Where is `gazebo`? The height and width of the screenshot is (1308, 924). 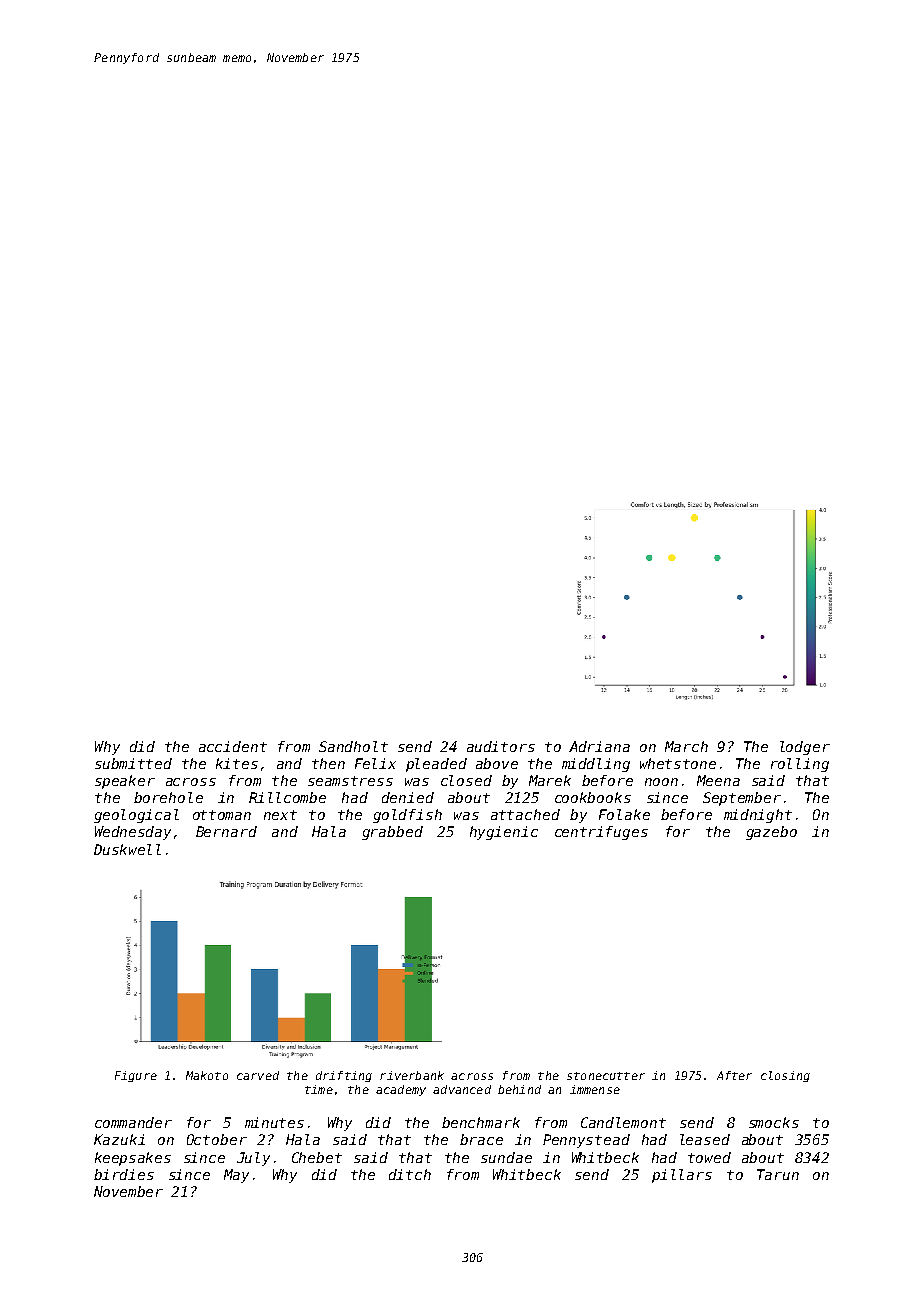
gazebo is located at coordinates (771, 833).
